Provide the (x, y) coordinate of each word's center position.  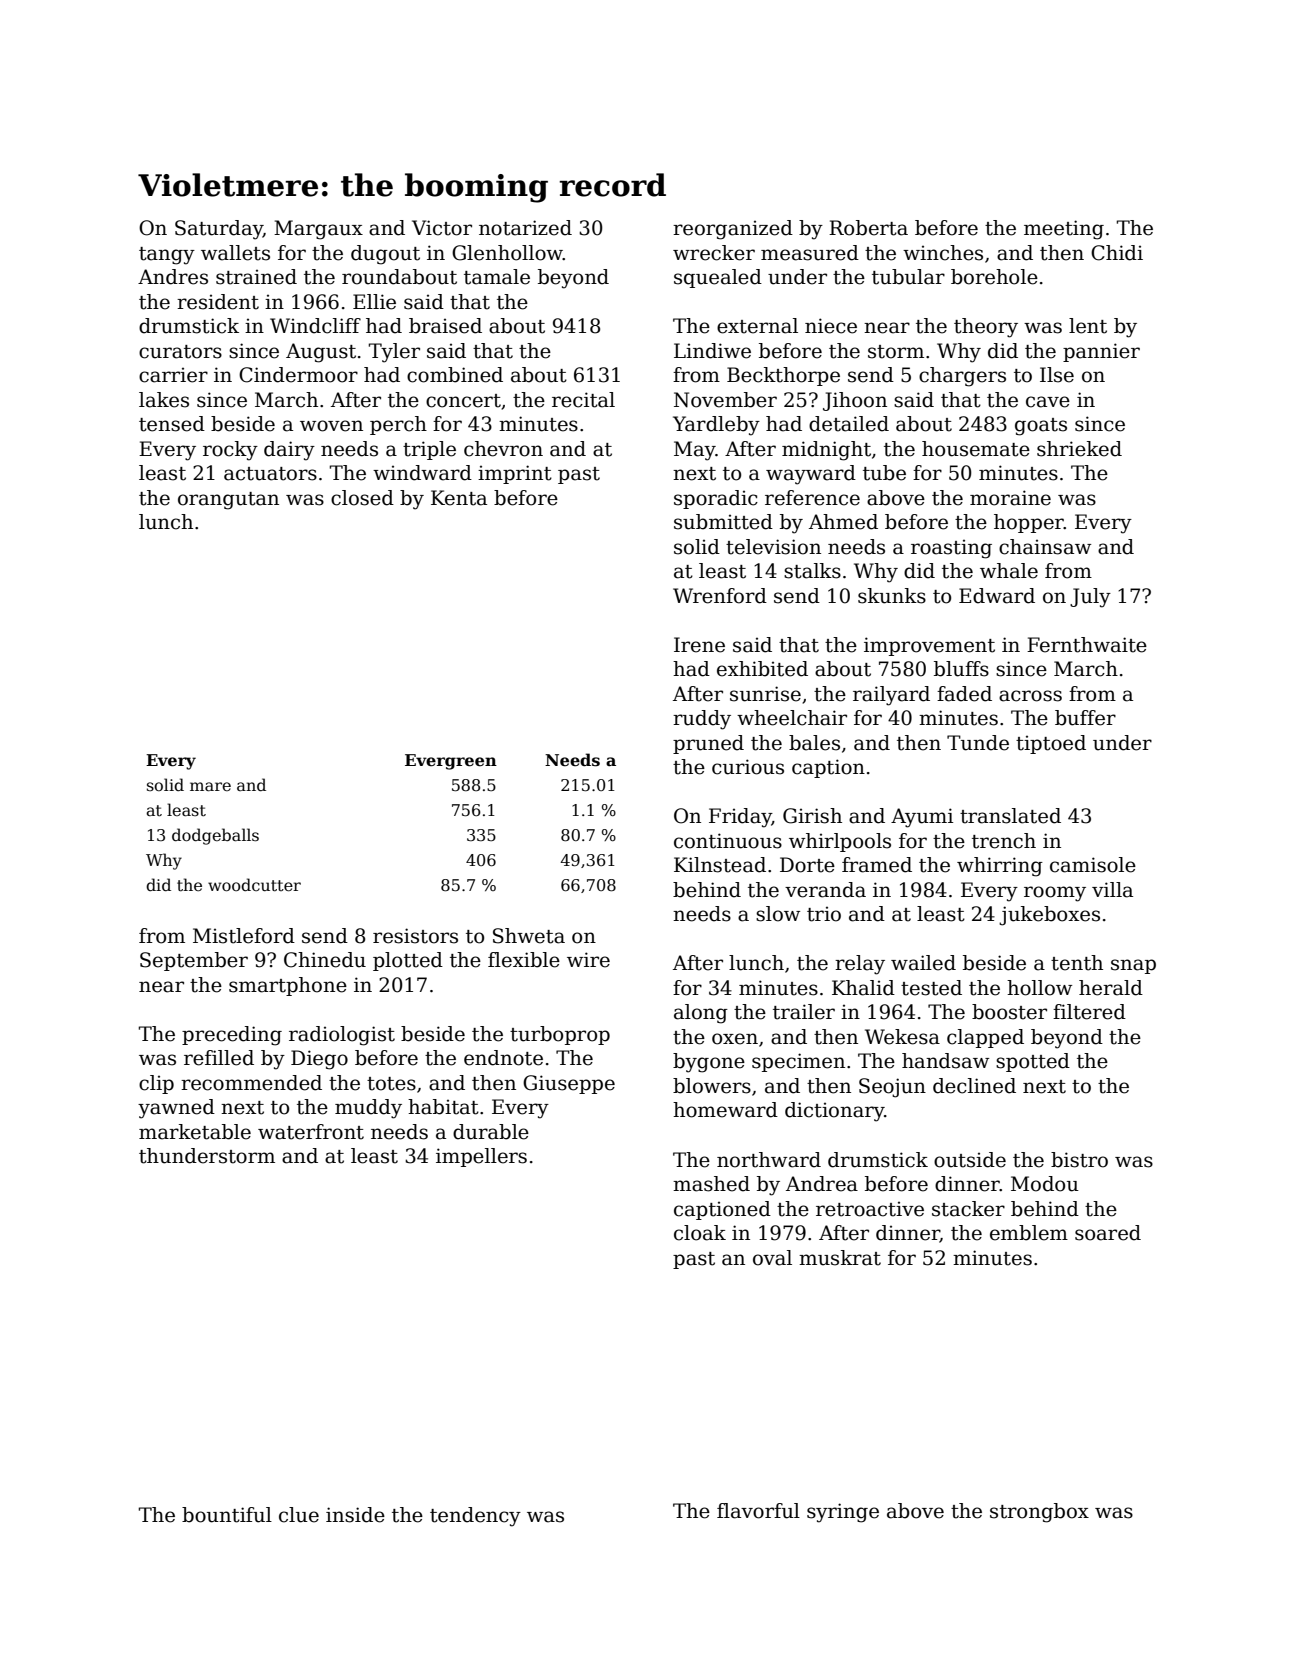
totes (391, 1084)
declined (974, 1086)
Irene (699, 645)
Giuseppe (569, 1084)
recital (583, 400)
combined (455, 375)
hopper (1029, 523)
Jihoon (855, 401)
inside (355, 1515)
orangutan (228, 501)
